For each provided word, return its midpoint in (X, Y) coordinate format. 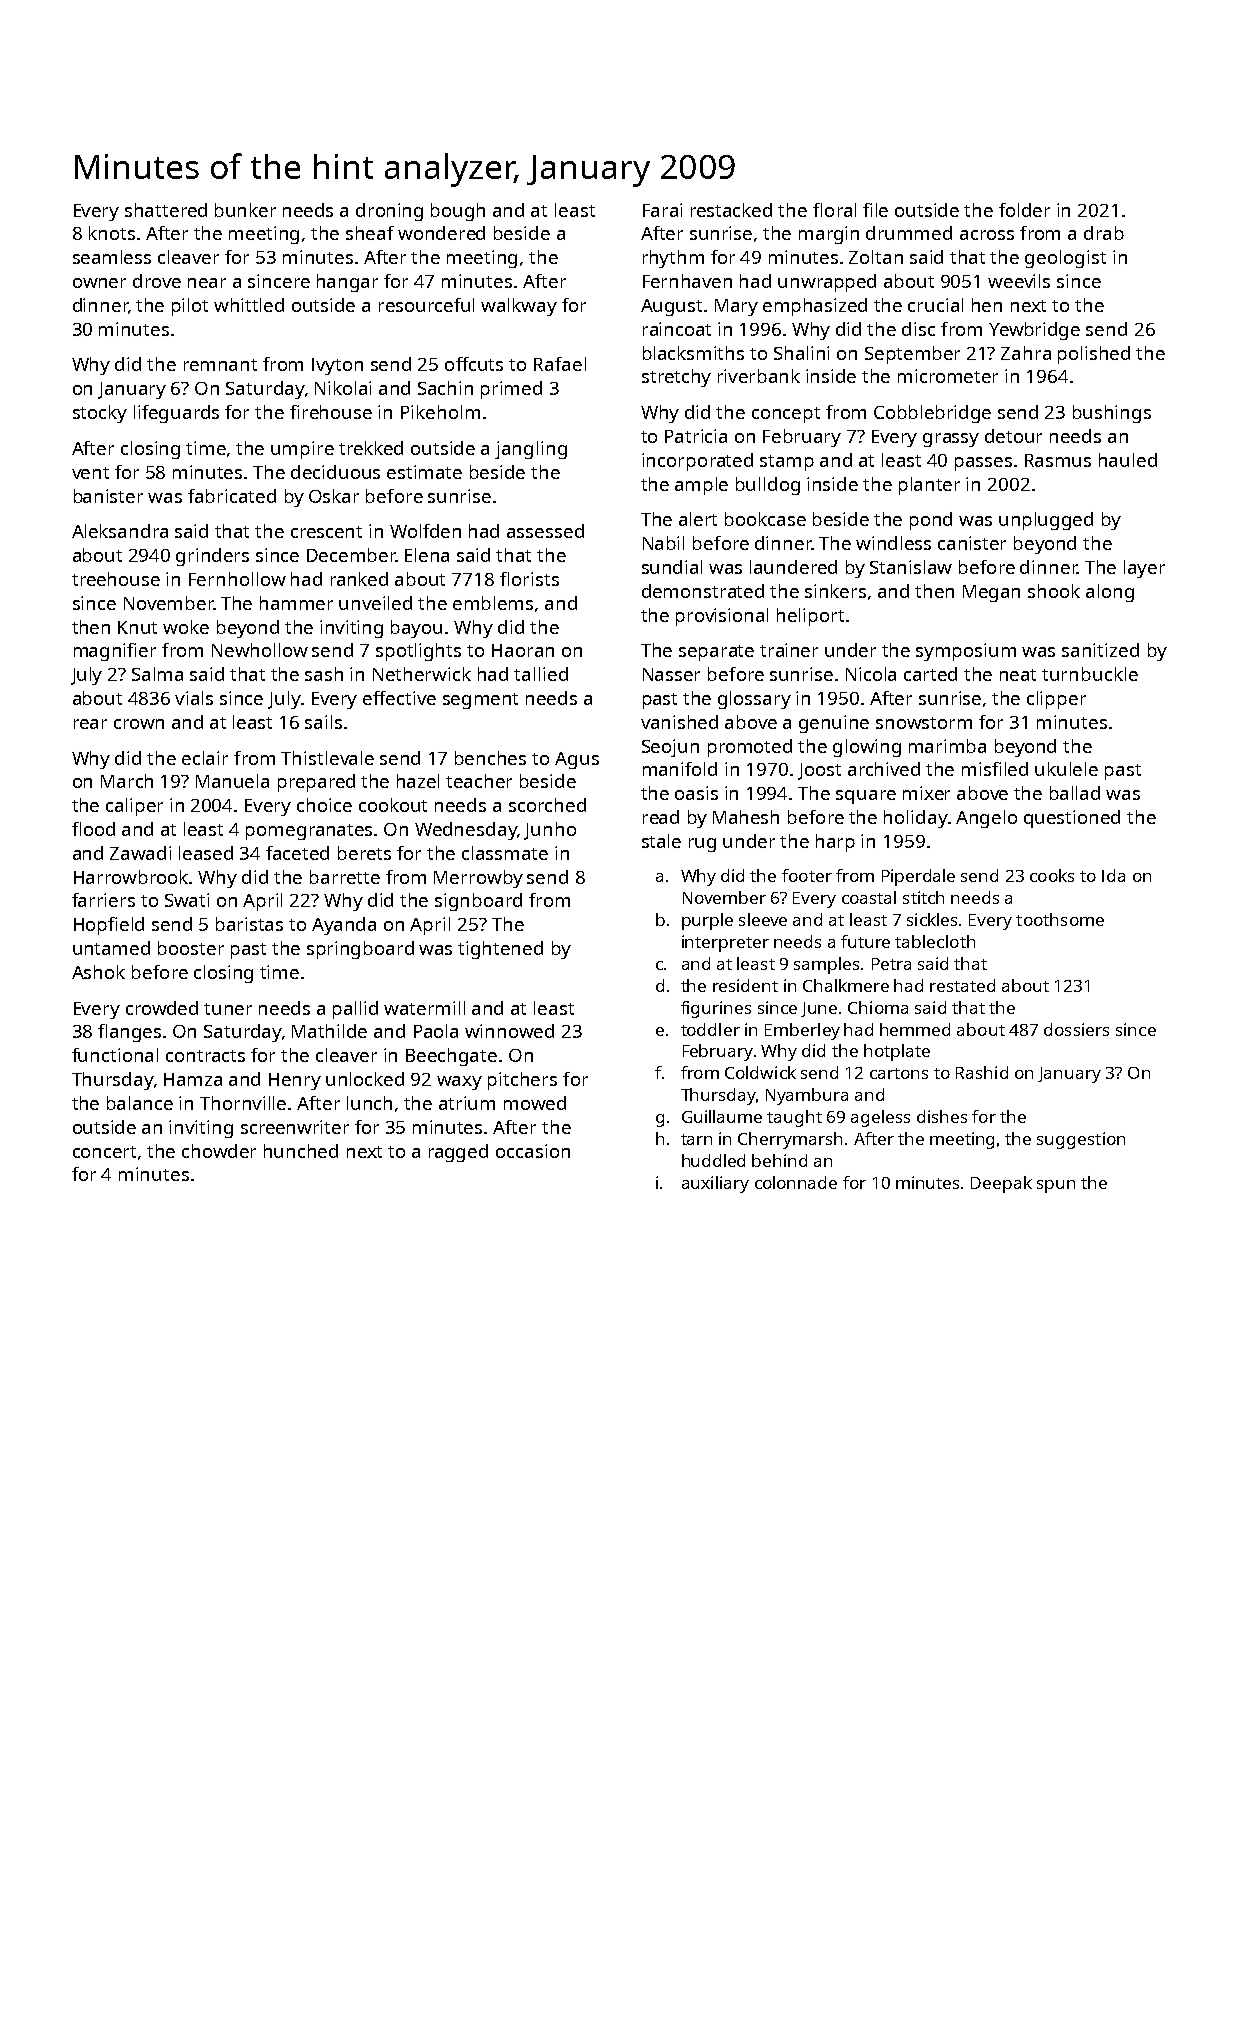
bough (458, 212)
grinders (212, 557)
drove (157, 281)
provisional (722, 617)
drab (1104, 233)
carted (930, 674)
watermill (424, 1008)
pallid (355, 1010)
